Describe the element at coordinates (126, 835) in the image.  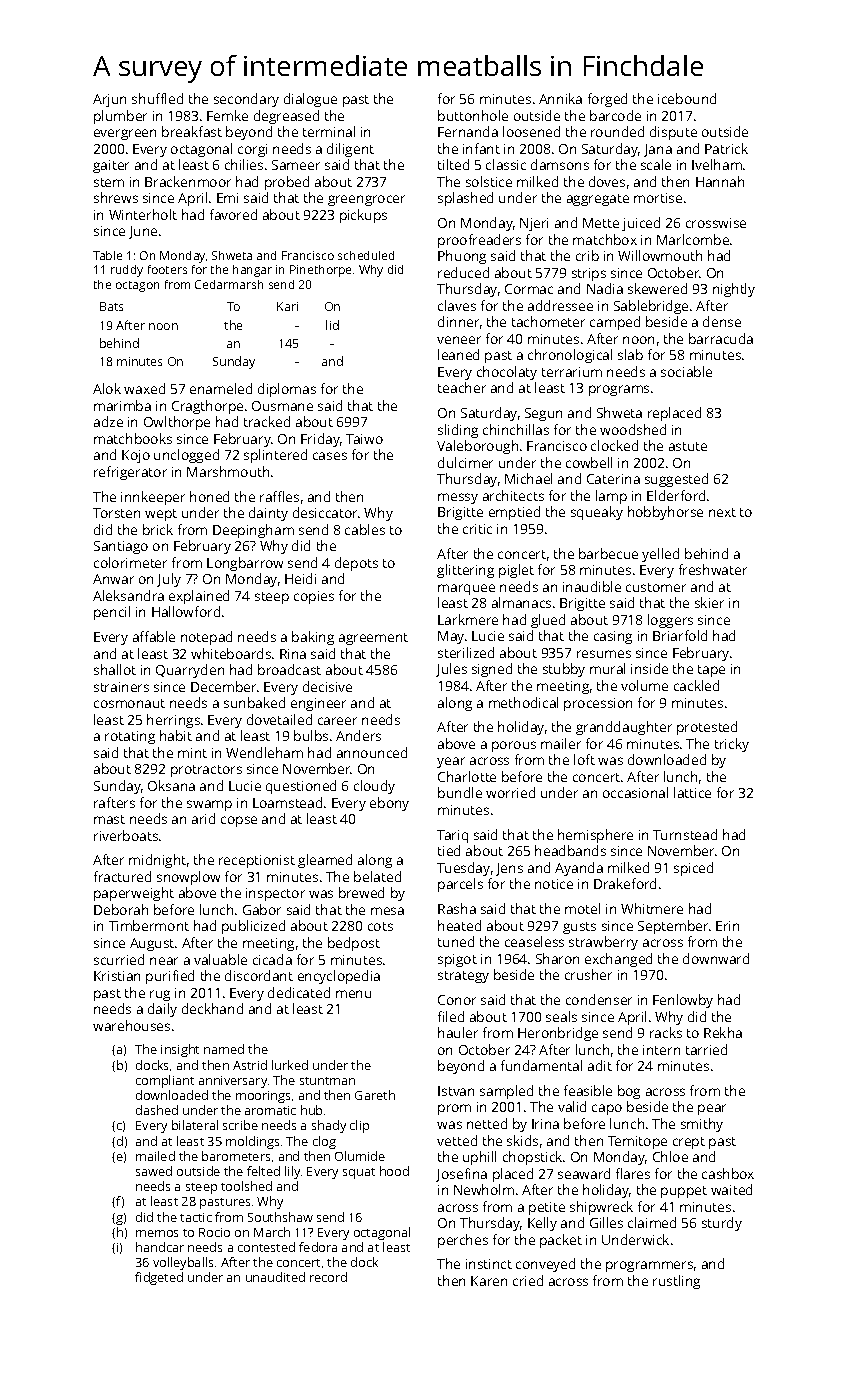
I see `riverboats` at that location.
